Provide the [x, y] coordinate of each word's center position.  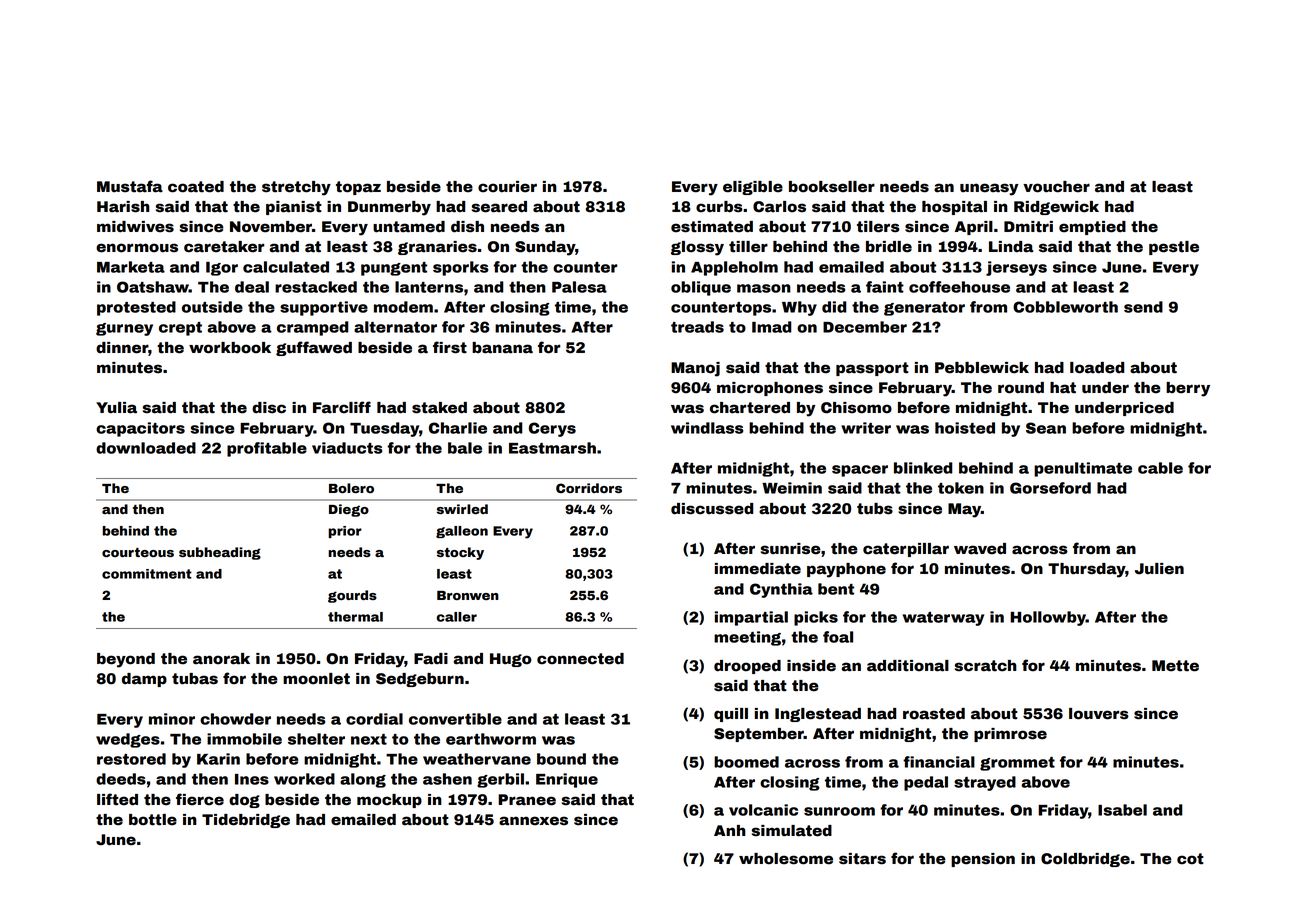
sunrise [791, 549]
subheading [220, 553]
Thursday [1087, 570]
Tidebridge [246, 821]
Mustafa [130, 186]
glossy [697, 248]
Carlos [779, 207]
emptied [1092, 228]
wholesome [786, 859]
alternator [395, 327]
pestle [1174, 248]
